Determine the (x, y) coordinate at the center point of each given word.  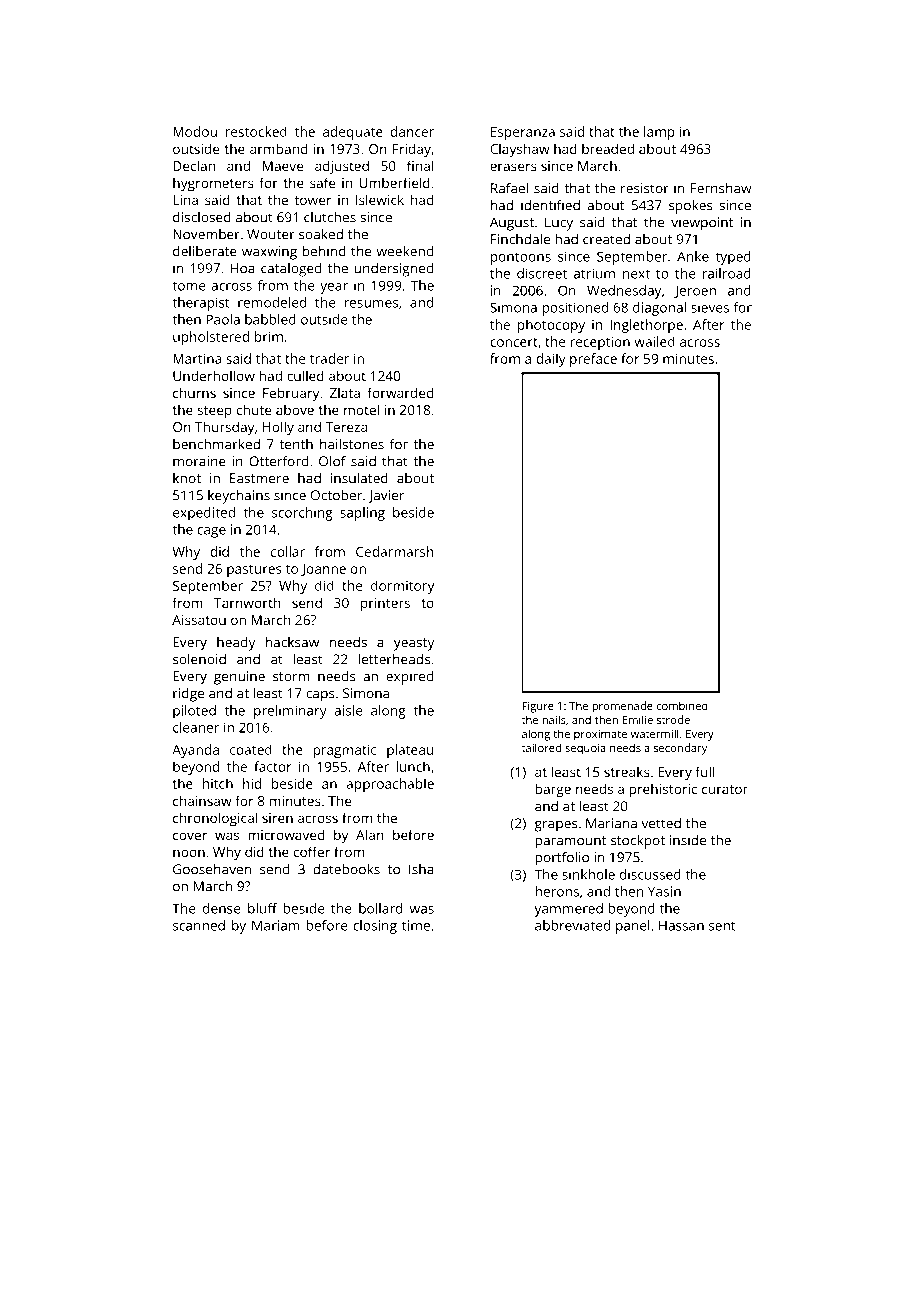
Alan (370, 834)
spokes (690, 207)
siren (277, 818)
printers (385, 605)
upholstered (211, 338)
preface (593, 360)
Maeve (283, 166)
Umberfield (394, 182)
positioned (575, 309)
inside (688, 840)
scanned (199, 925)
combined (682, 705)
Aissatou (199, 620)
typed (733, 258)
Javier (386, 496)
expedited (204, 514)
